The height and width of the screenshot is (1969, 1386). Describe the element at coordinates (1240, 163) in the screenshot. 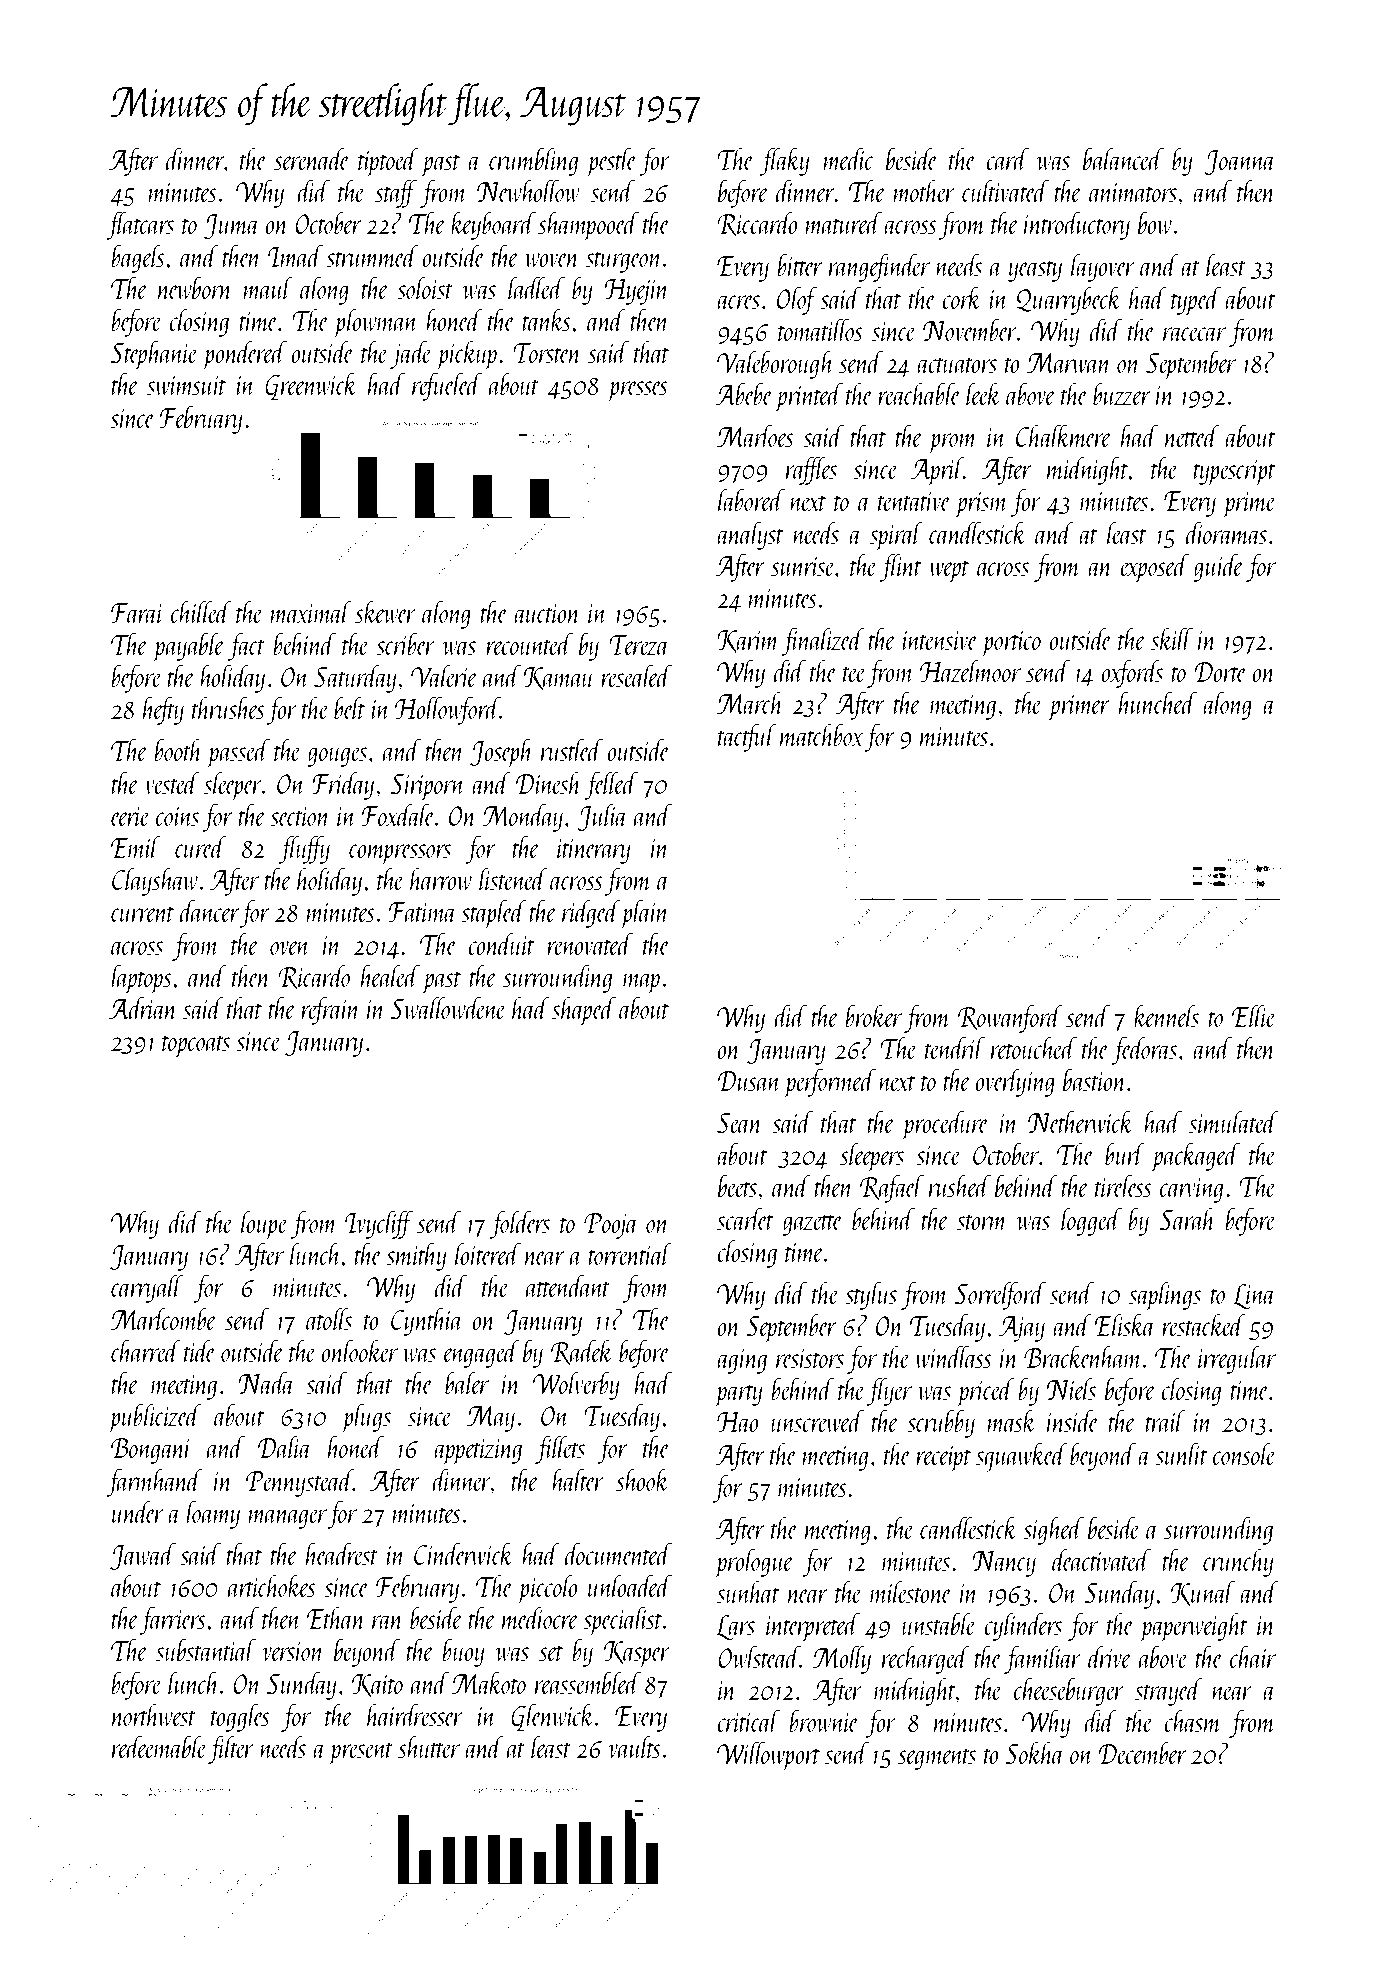

I see `Joanna` at that location.
